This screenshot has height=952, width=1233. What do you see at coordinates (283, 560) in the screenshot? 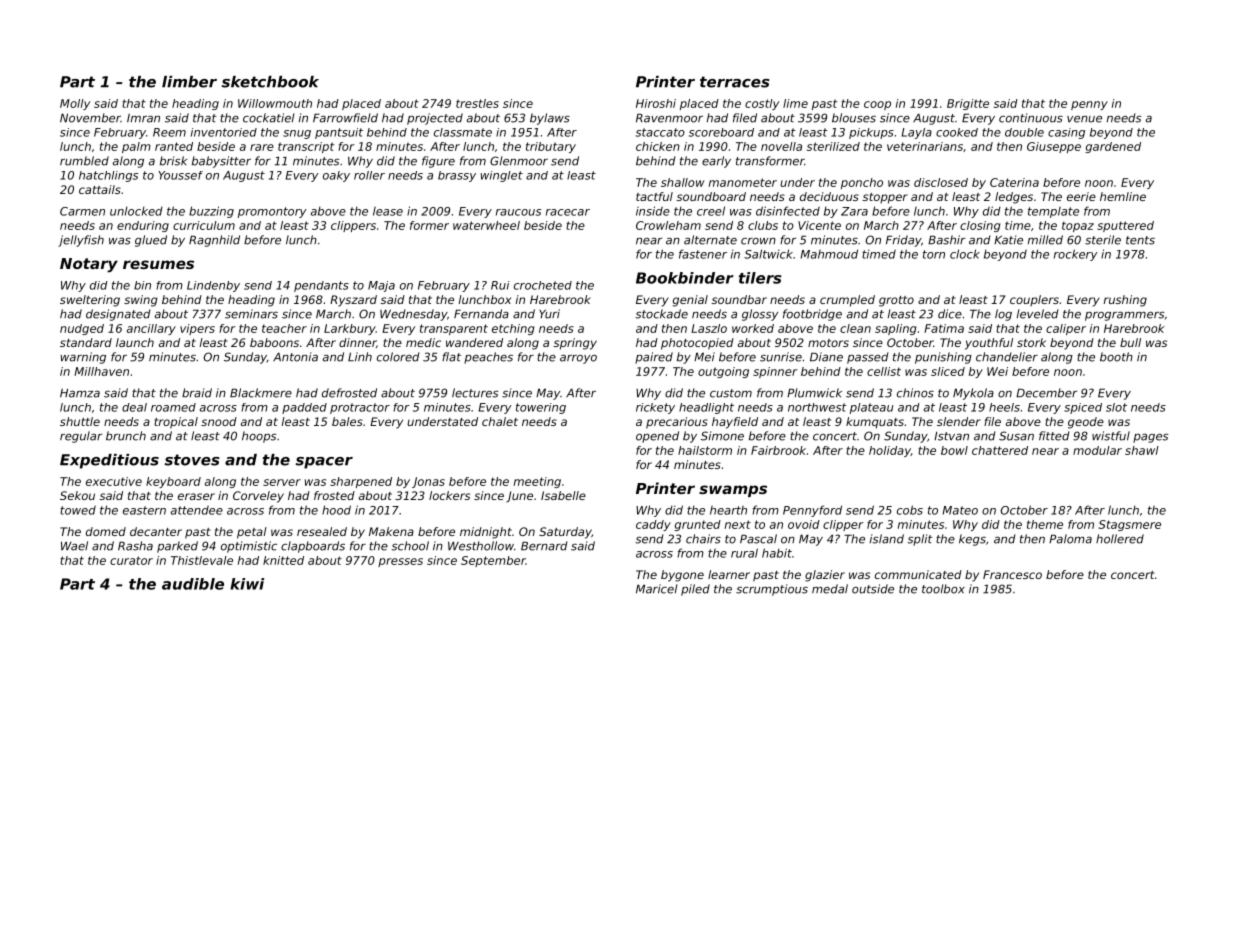
I see `knitted` at bounding box center [283, 560].
